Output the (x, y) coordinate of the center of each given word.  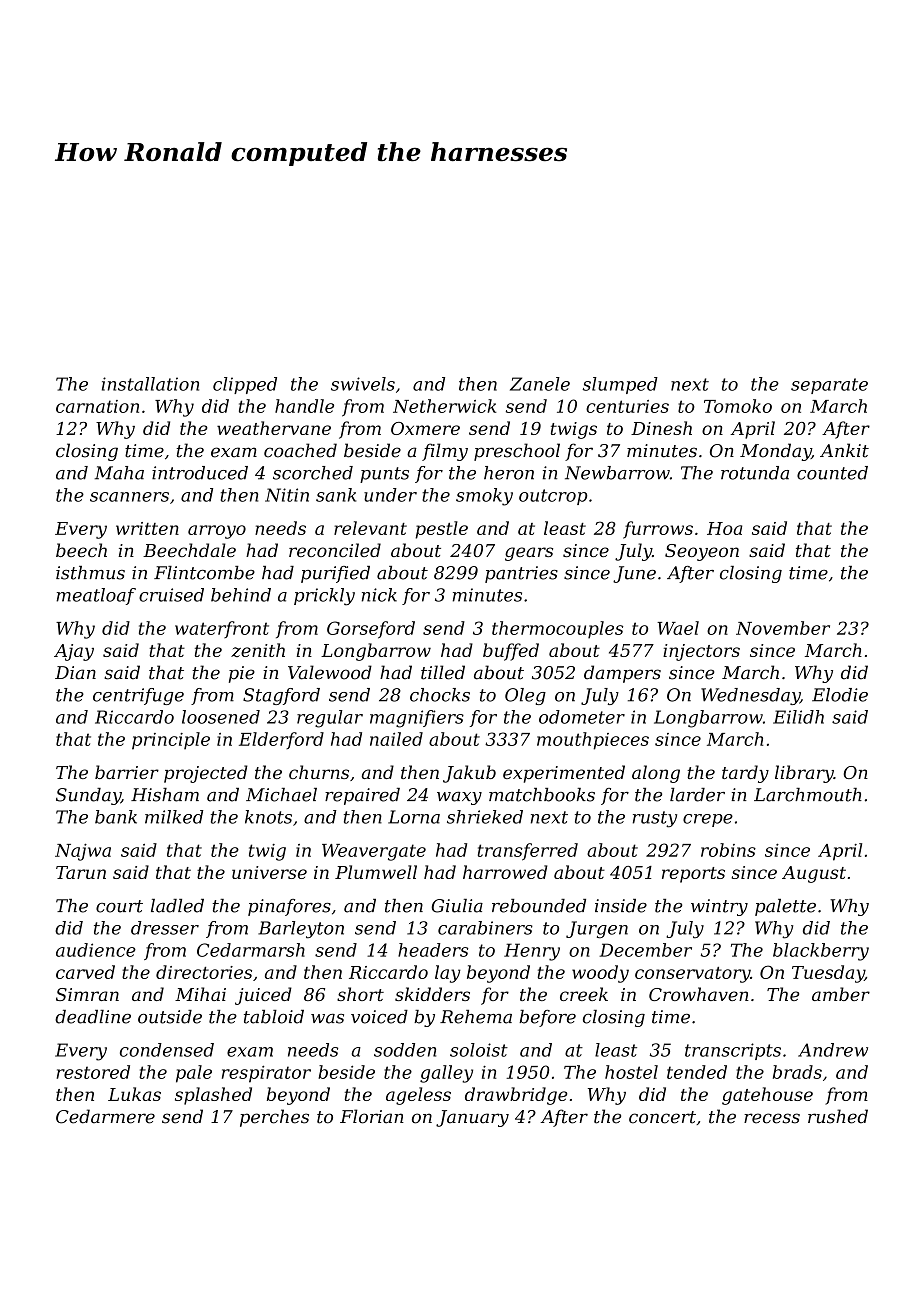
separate (829, 386)
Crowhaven (699, 994)
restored (93, 1072)
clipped (245, 385)
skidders (432, 994)
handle (304, 406)
